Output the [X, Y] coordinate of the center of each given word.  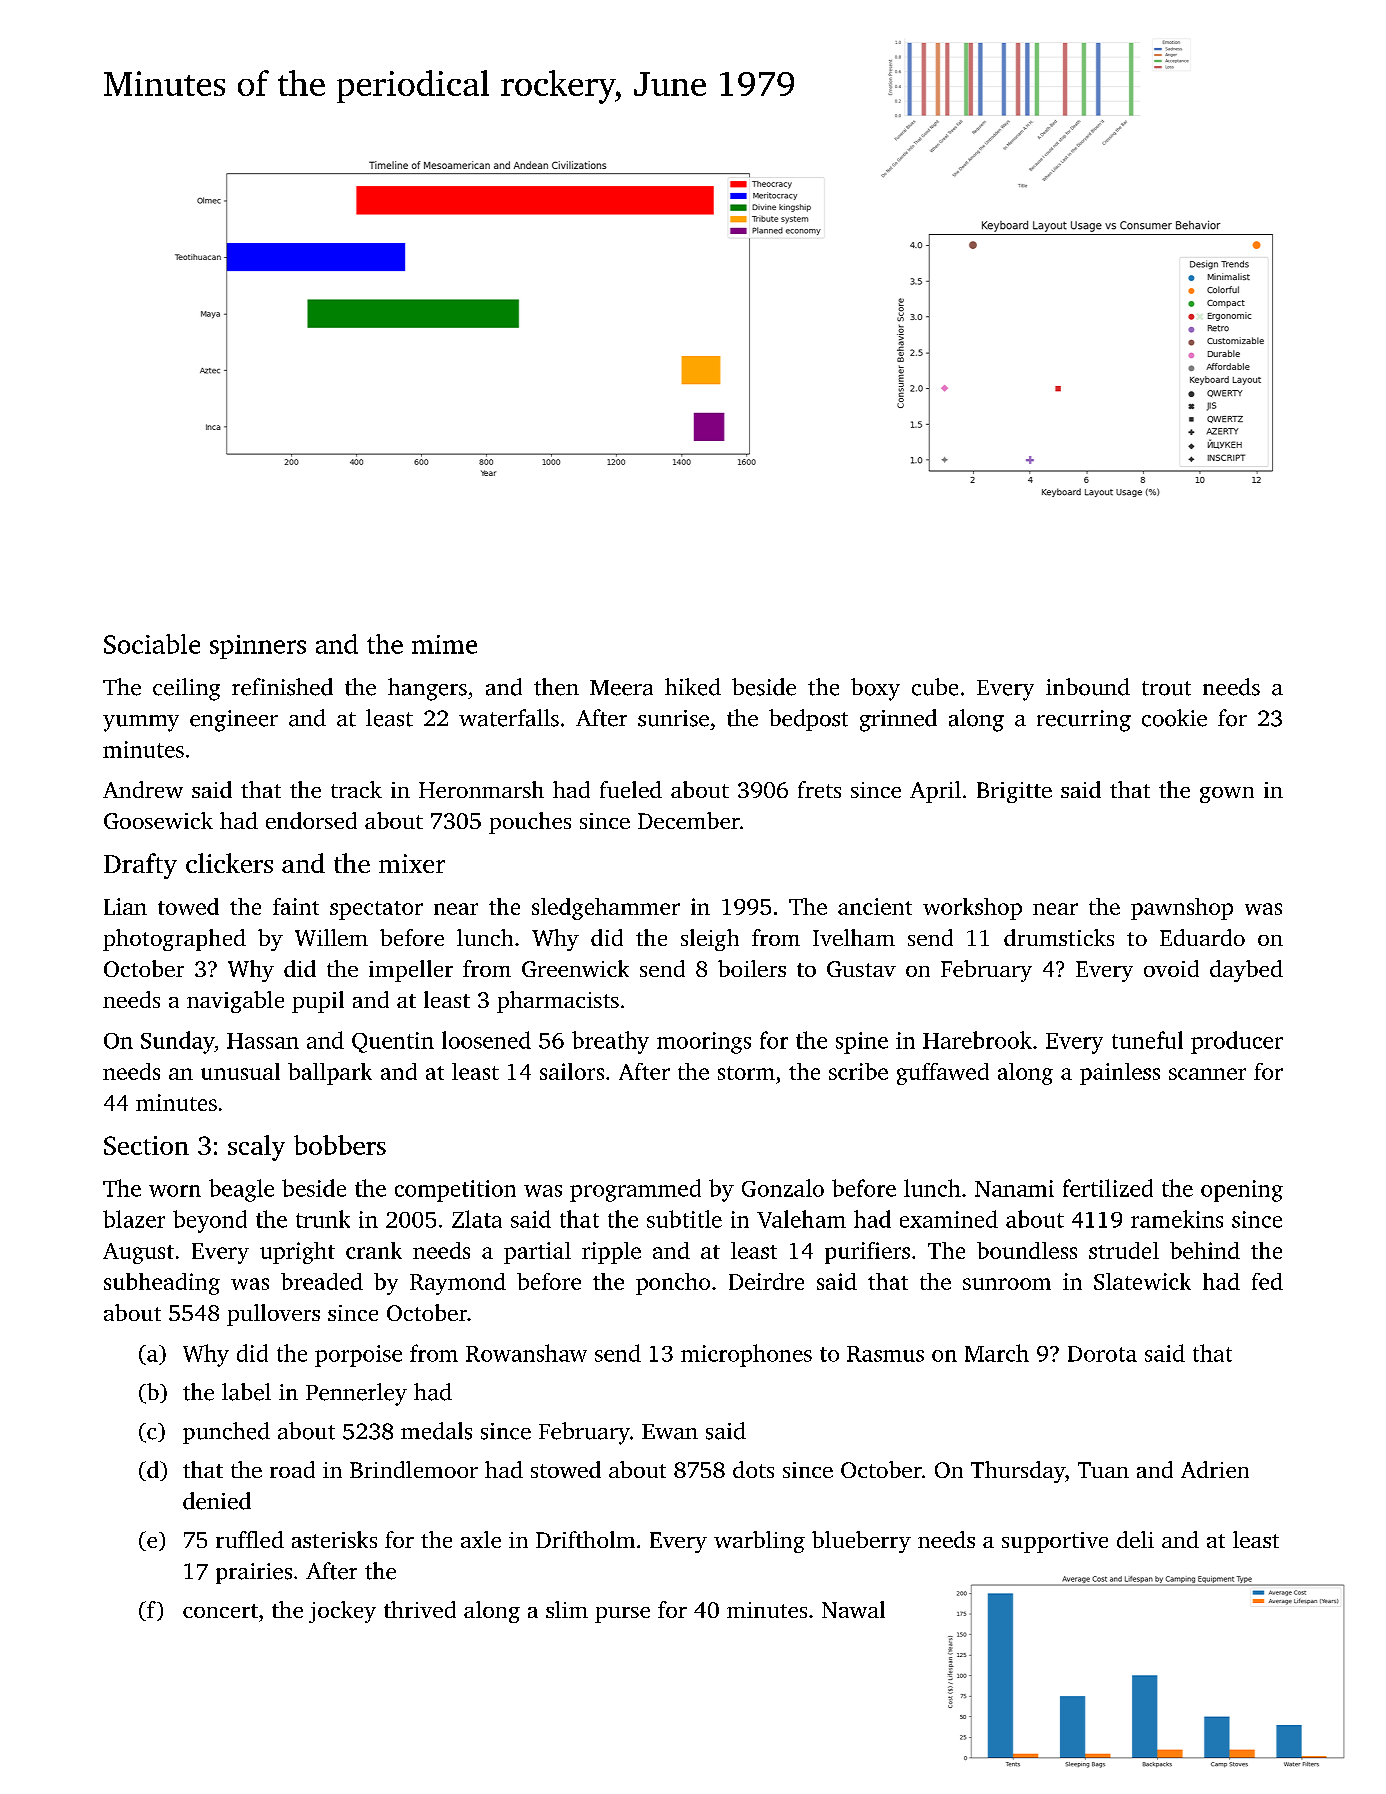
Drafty [140, 866]
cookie [1174, 718]
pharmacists [558, 1002]
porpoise [358, 1356]
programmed [635, 1190]
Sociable [152, 644]
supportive [1055, 1542]
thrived [420, 1609]
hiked [693, 687]
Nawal [853, 1609]
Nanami [1014, 1188]
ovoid [1171, 968]
